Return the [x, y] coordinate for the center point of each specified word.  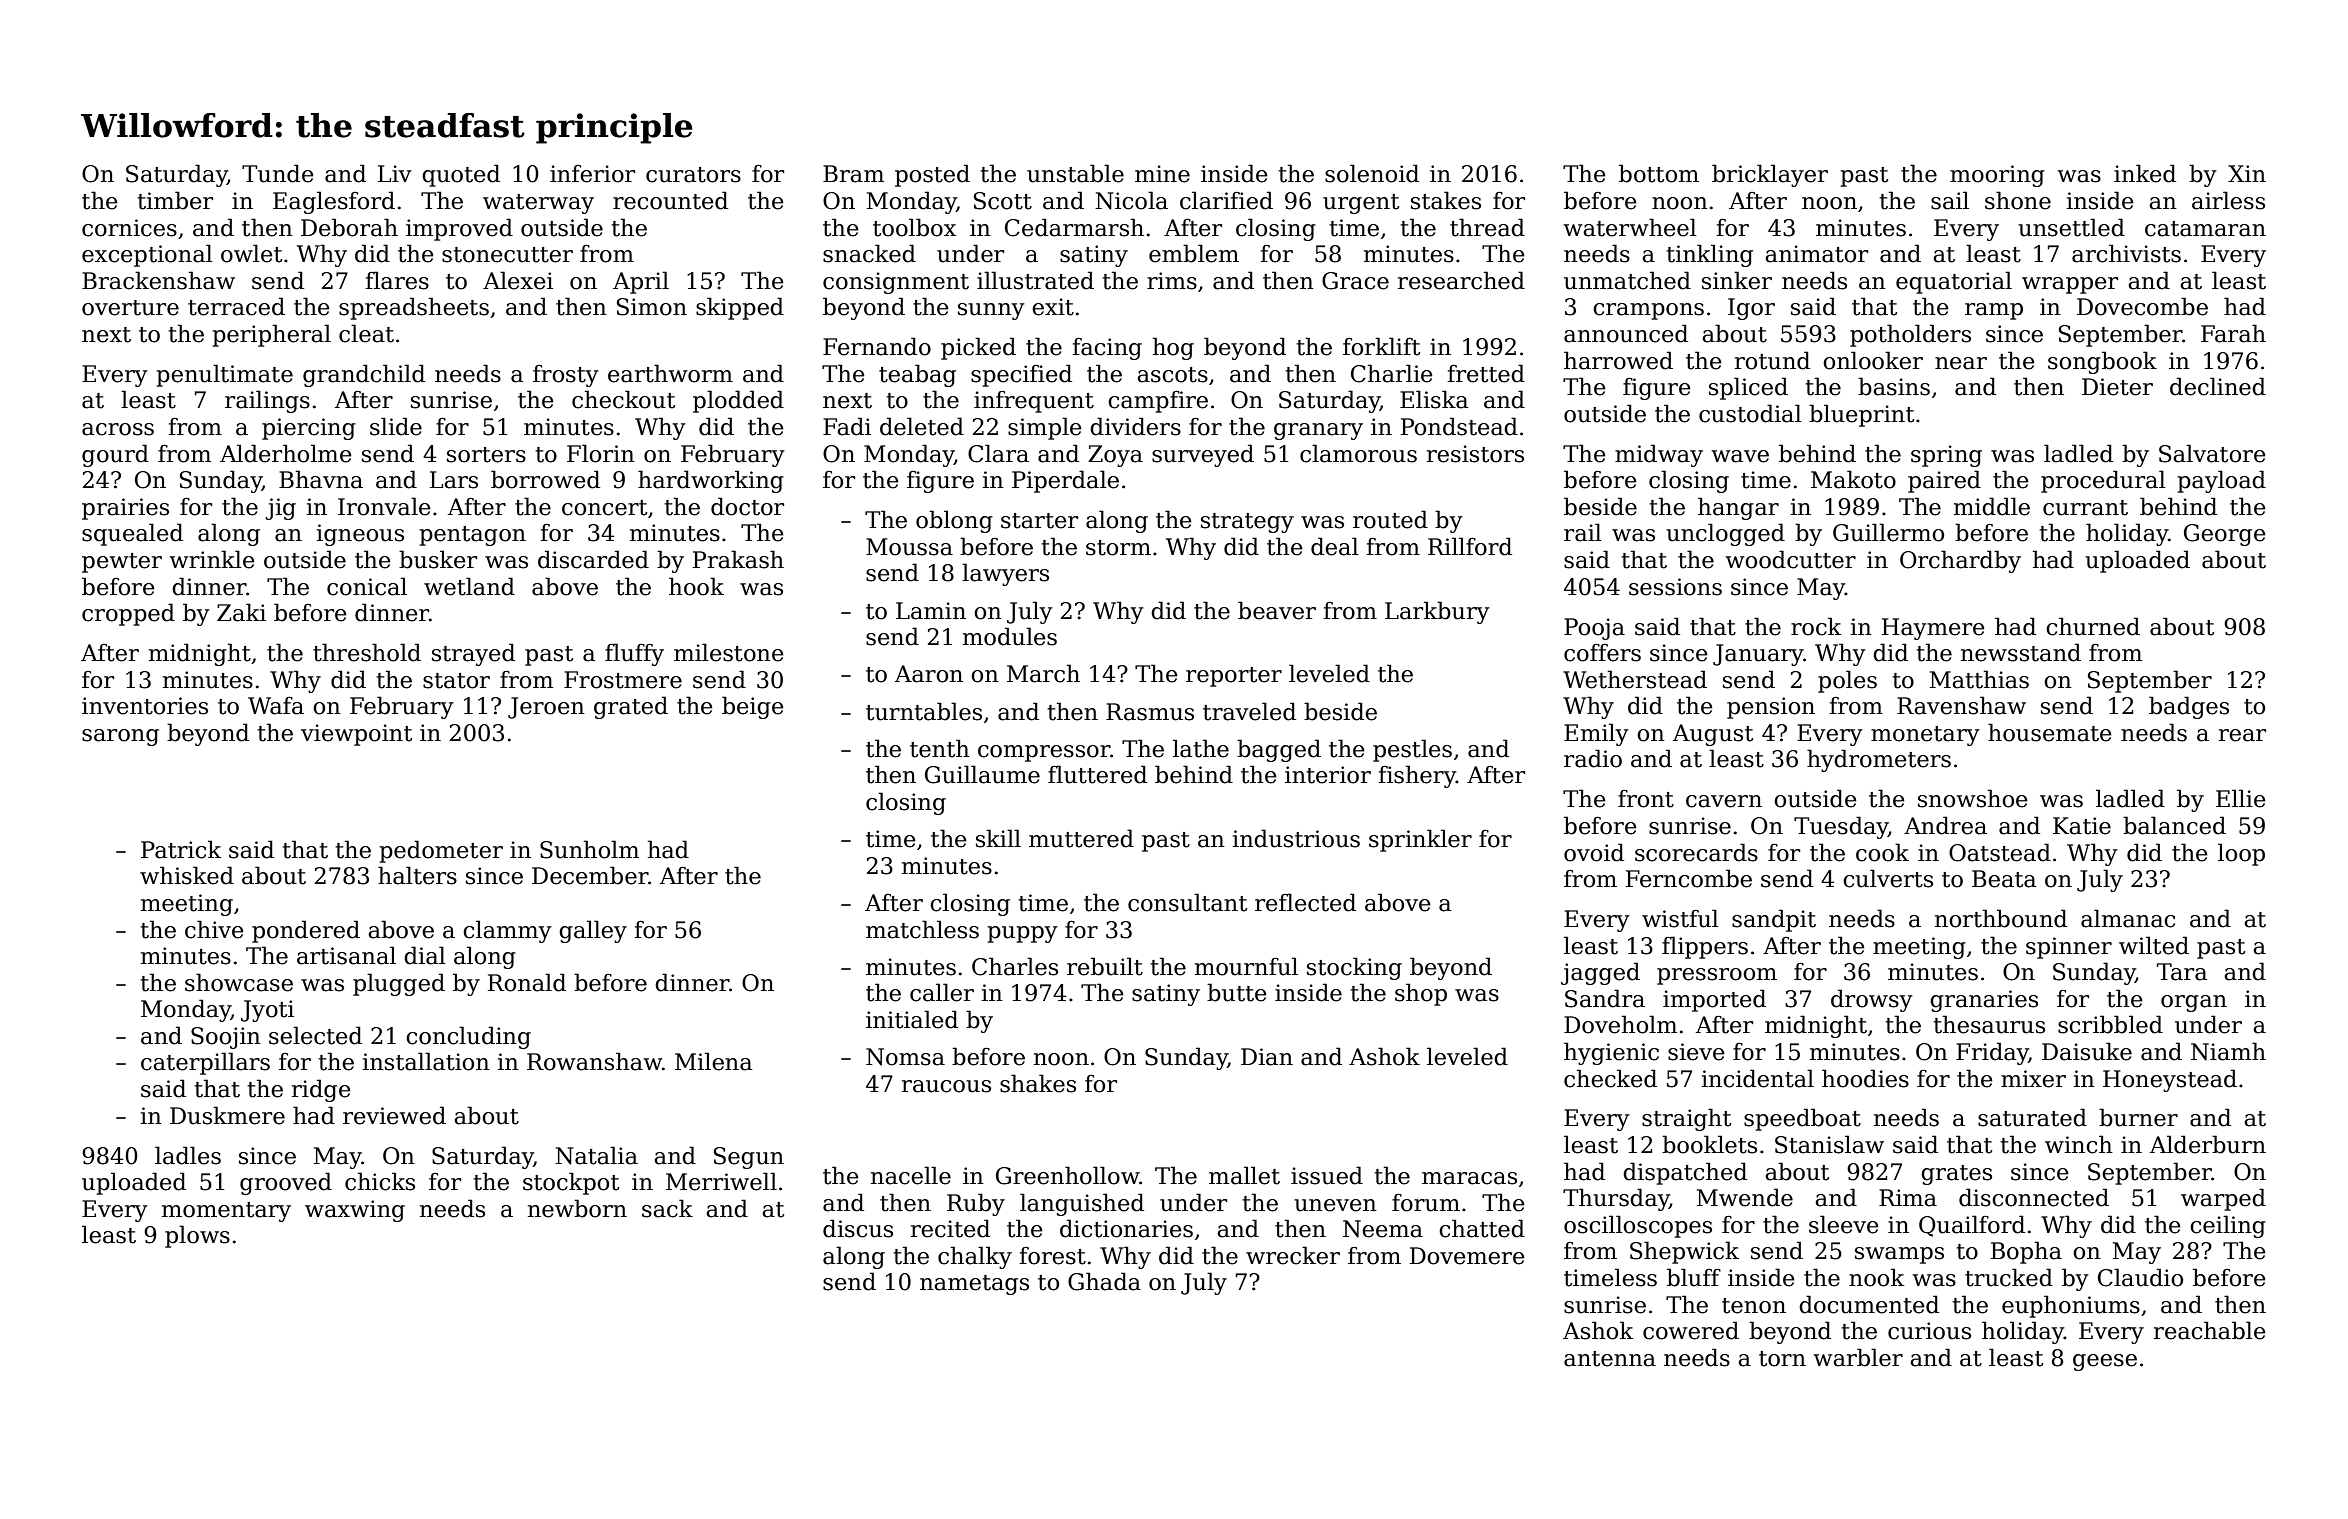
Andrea [1945, 825]
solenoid [1372, 173]
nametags [974, 1285]
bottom [1659, 173]
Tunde [278, 173]
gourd [115, 455]
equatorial [1954, 282]
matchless [922, 929]
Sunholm [589, 849]
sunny [991, 311]
